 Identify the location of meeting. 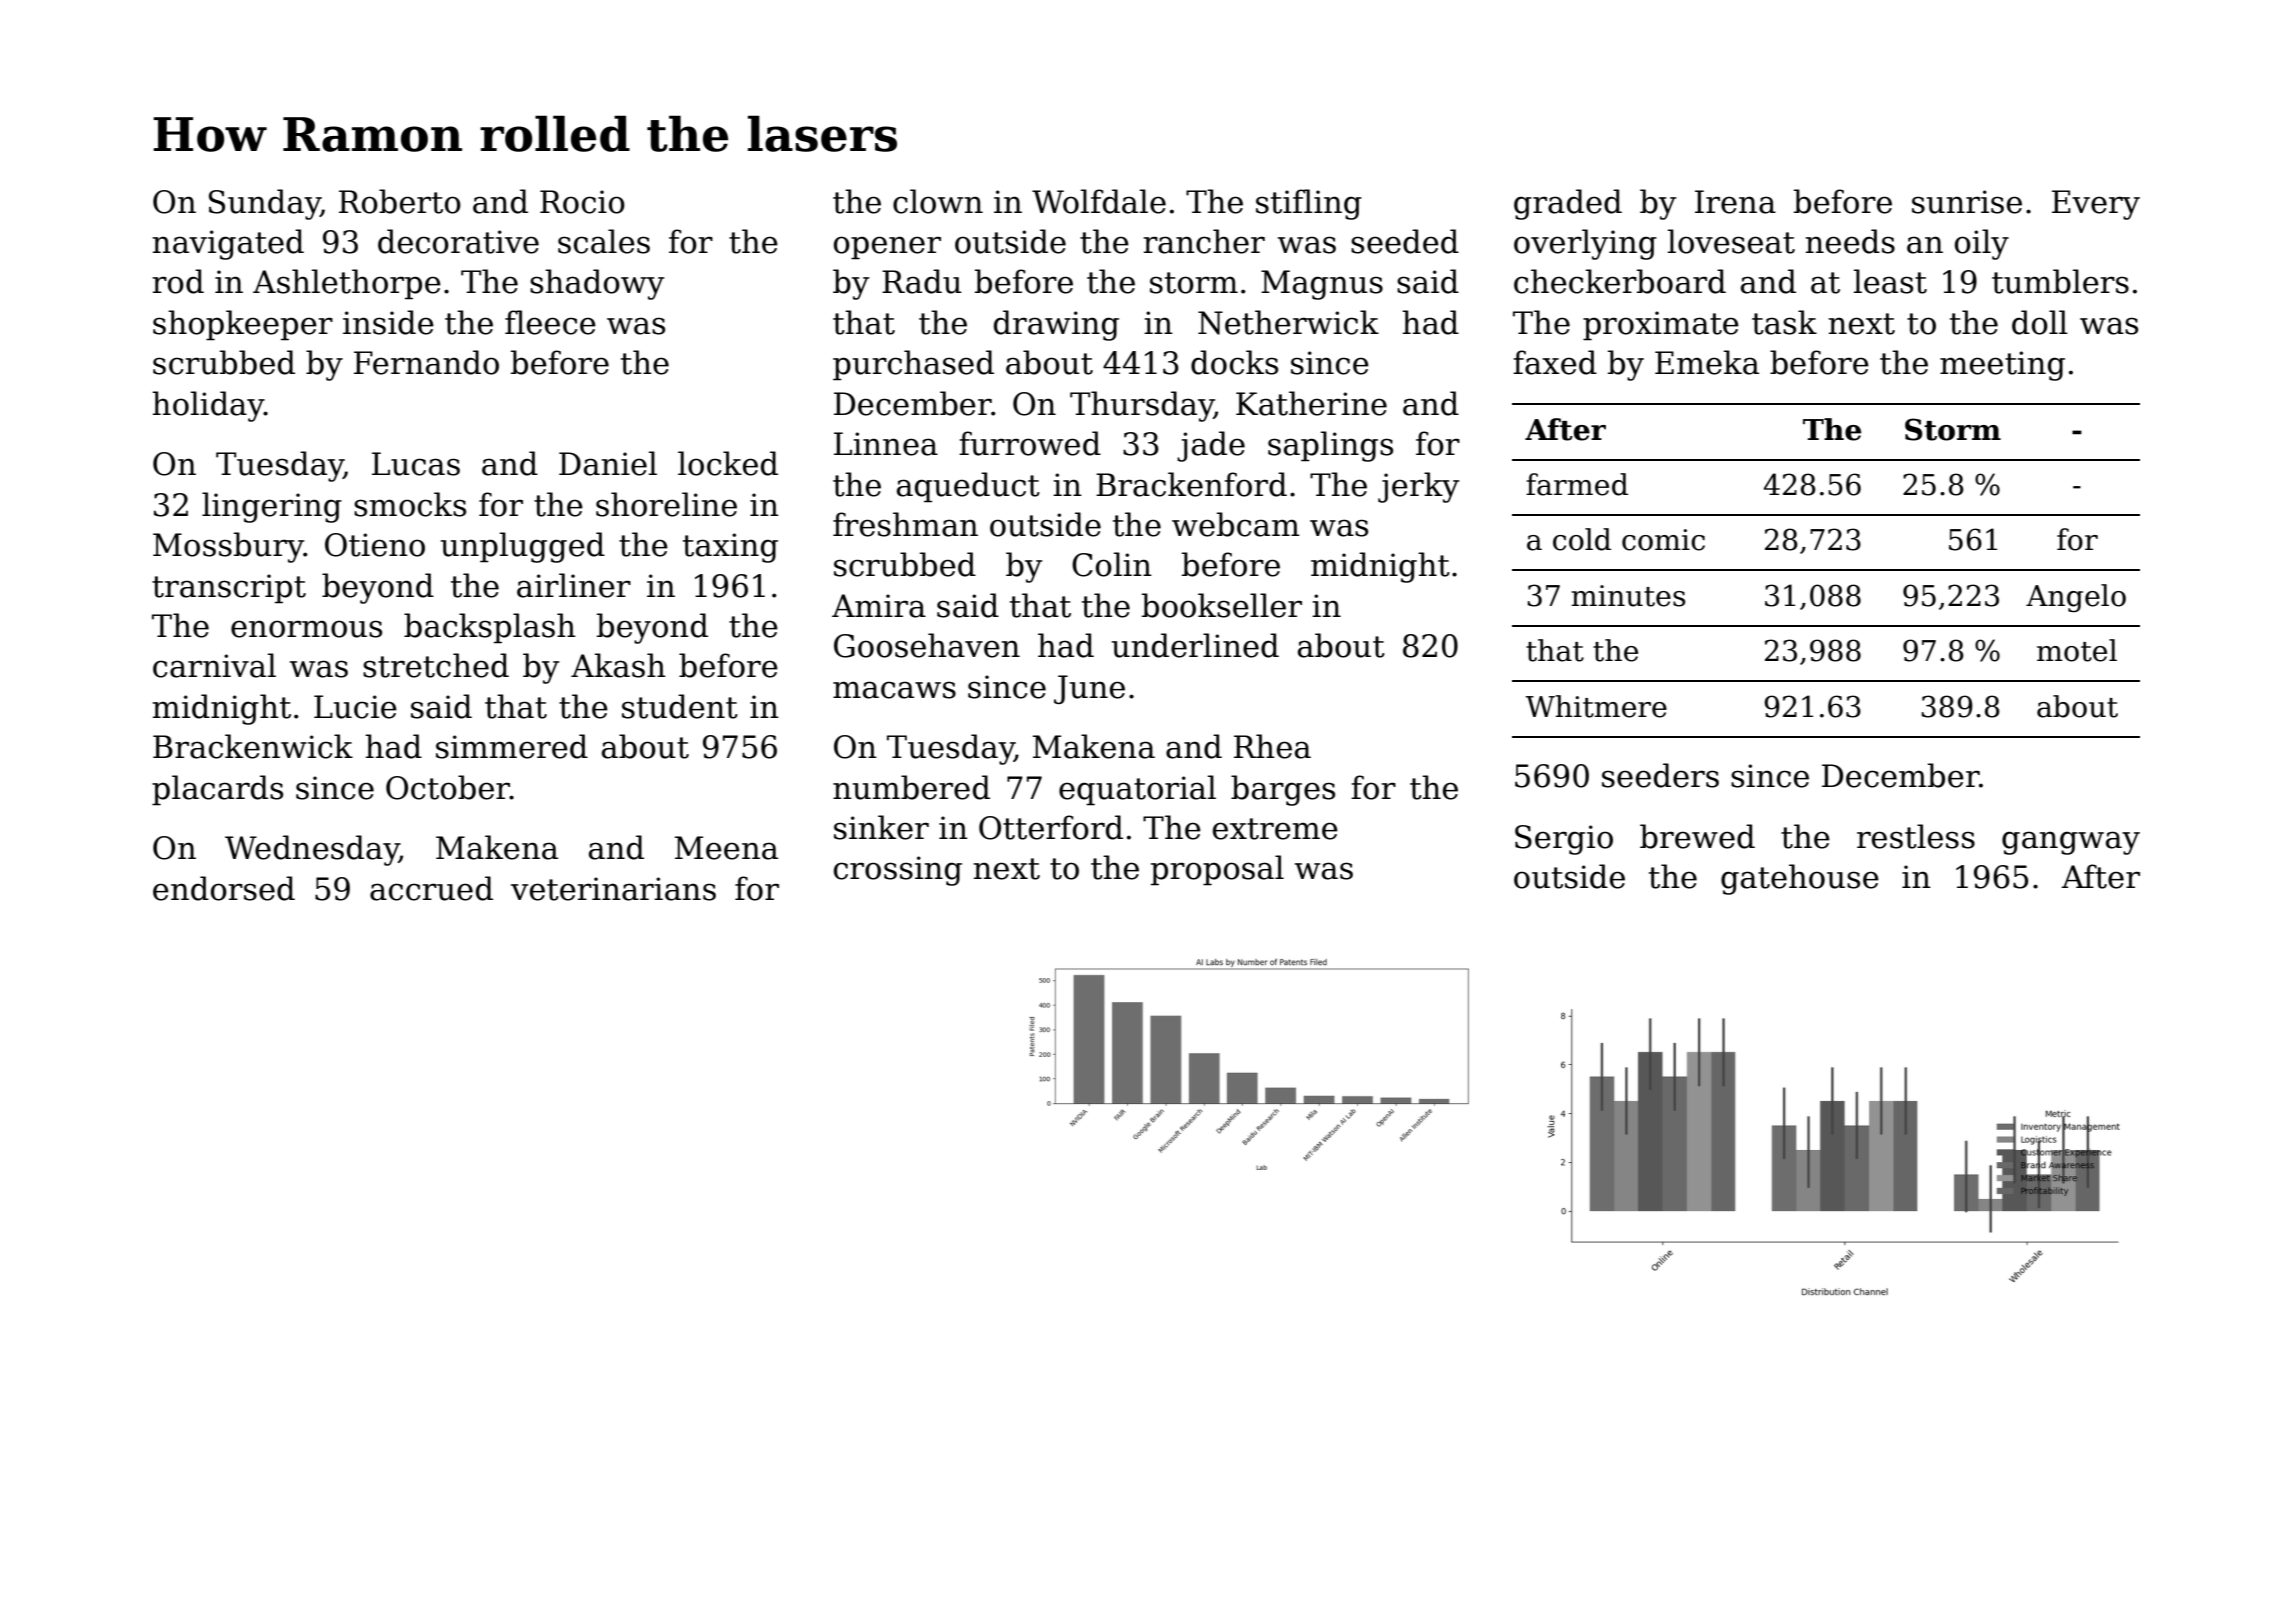
(2002, 366).
